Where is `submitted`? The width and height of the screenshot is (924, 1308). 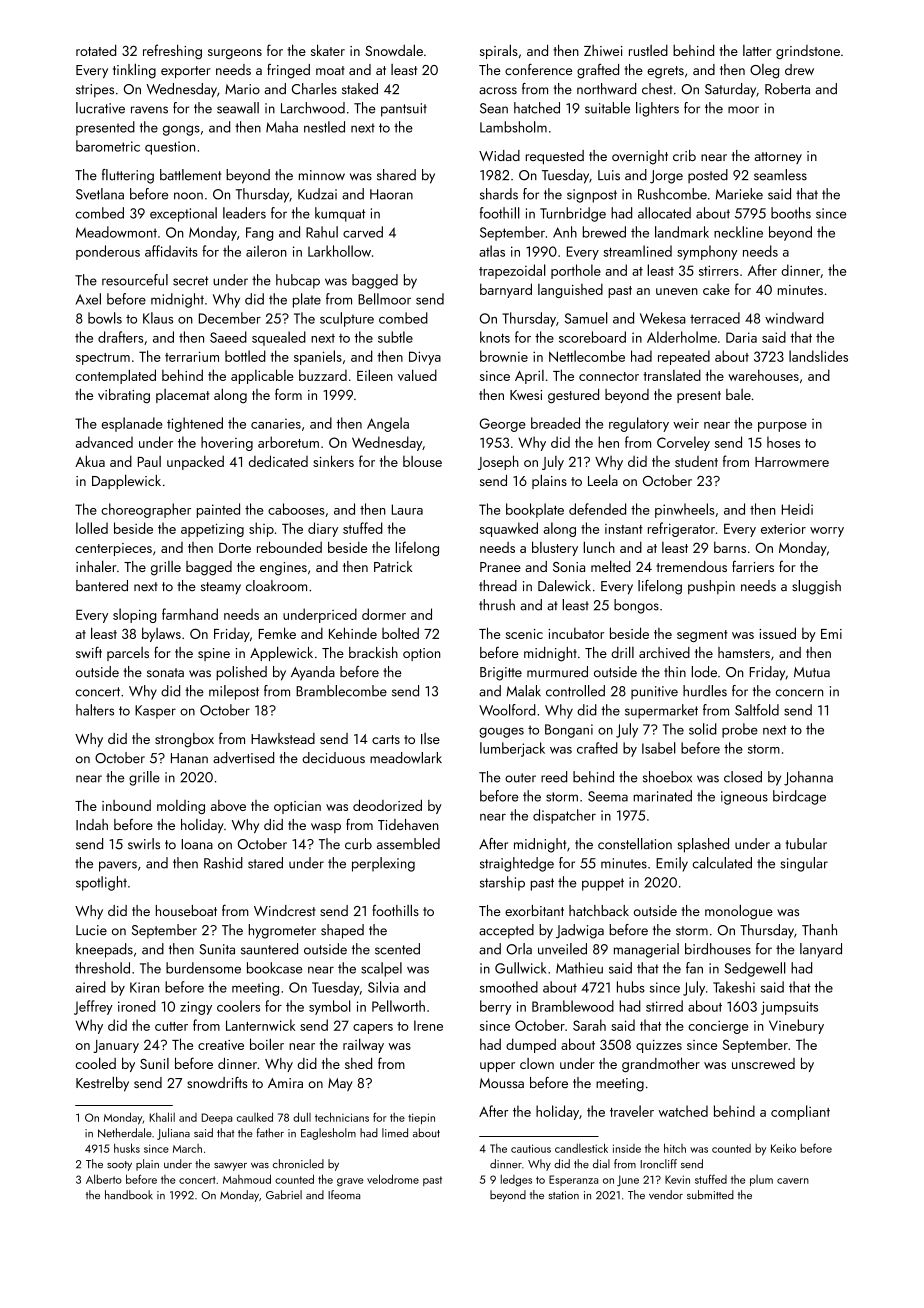
submitted is located at coordinates (710, 1194).
